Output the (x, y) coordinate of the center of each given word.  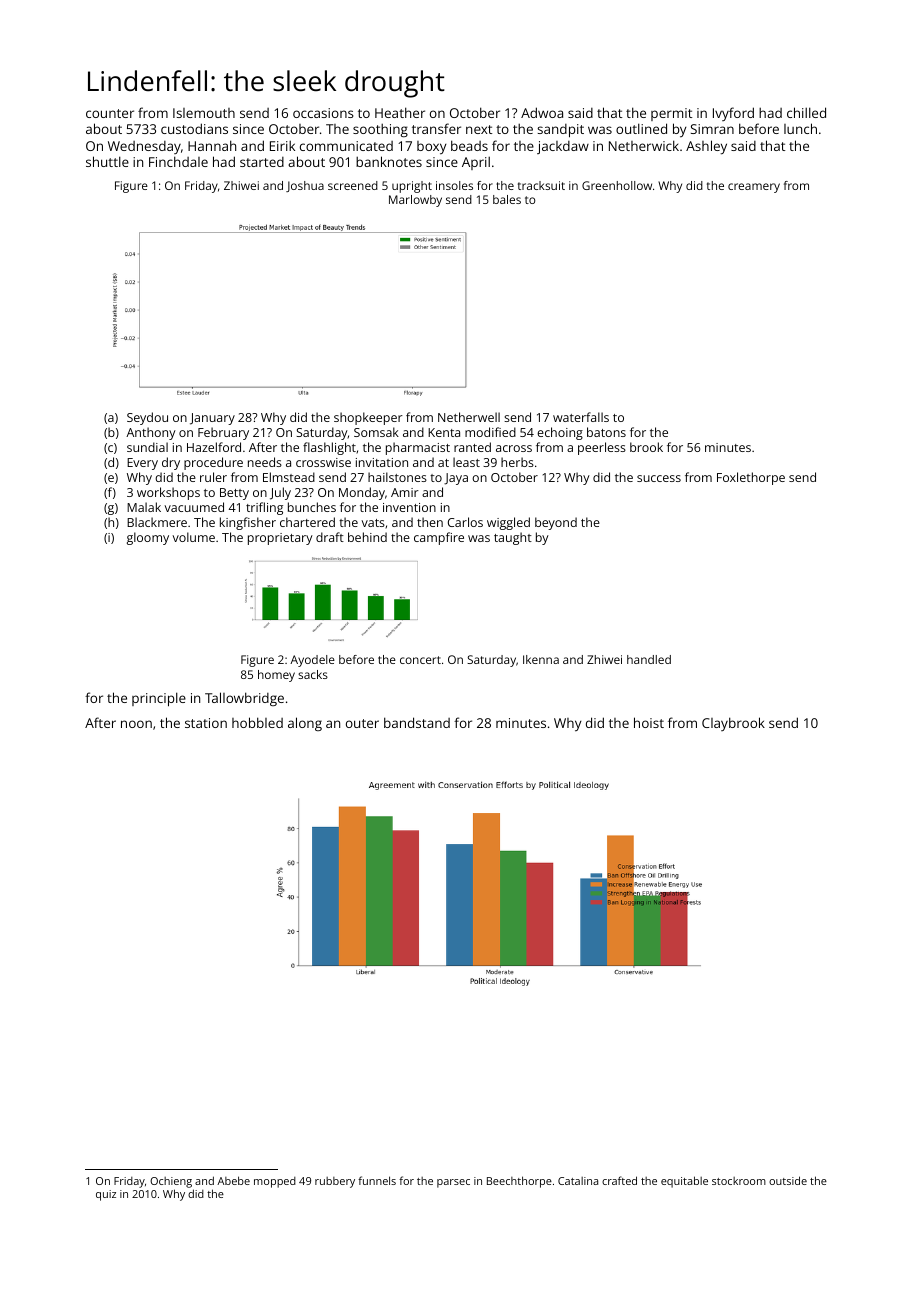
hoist (649, 722)
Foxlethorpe (751, 478)
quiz (106, 1195)
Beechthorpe (519, 1182)
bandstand (417, 722)
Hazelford (214, 447)
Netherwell (469, 417)
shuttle (107, 161)
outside (788, 1180)
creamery (754, 188)
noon (136, 724)
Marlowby (415, 201)
